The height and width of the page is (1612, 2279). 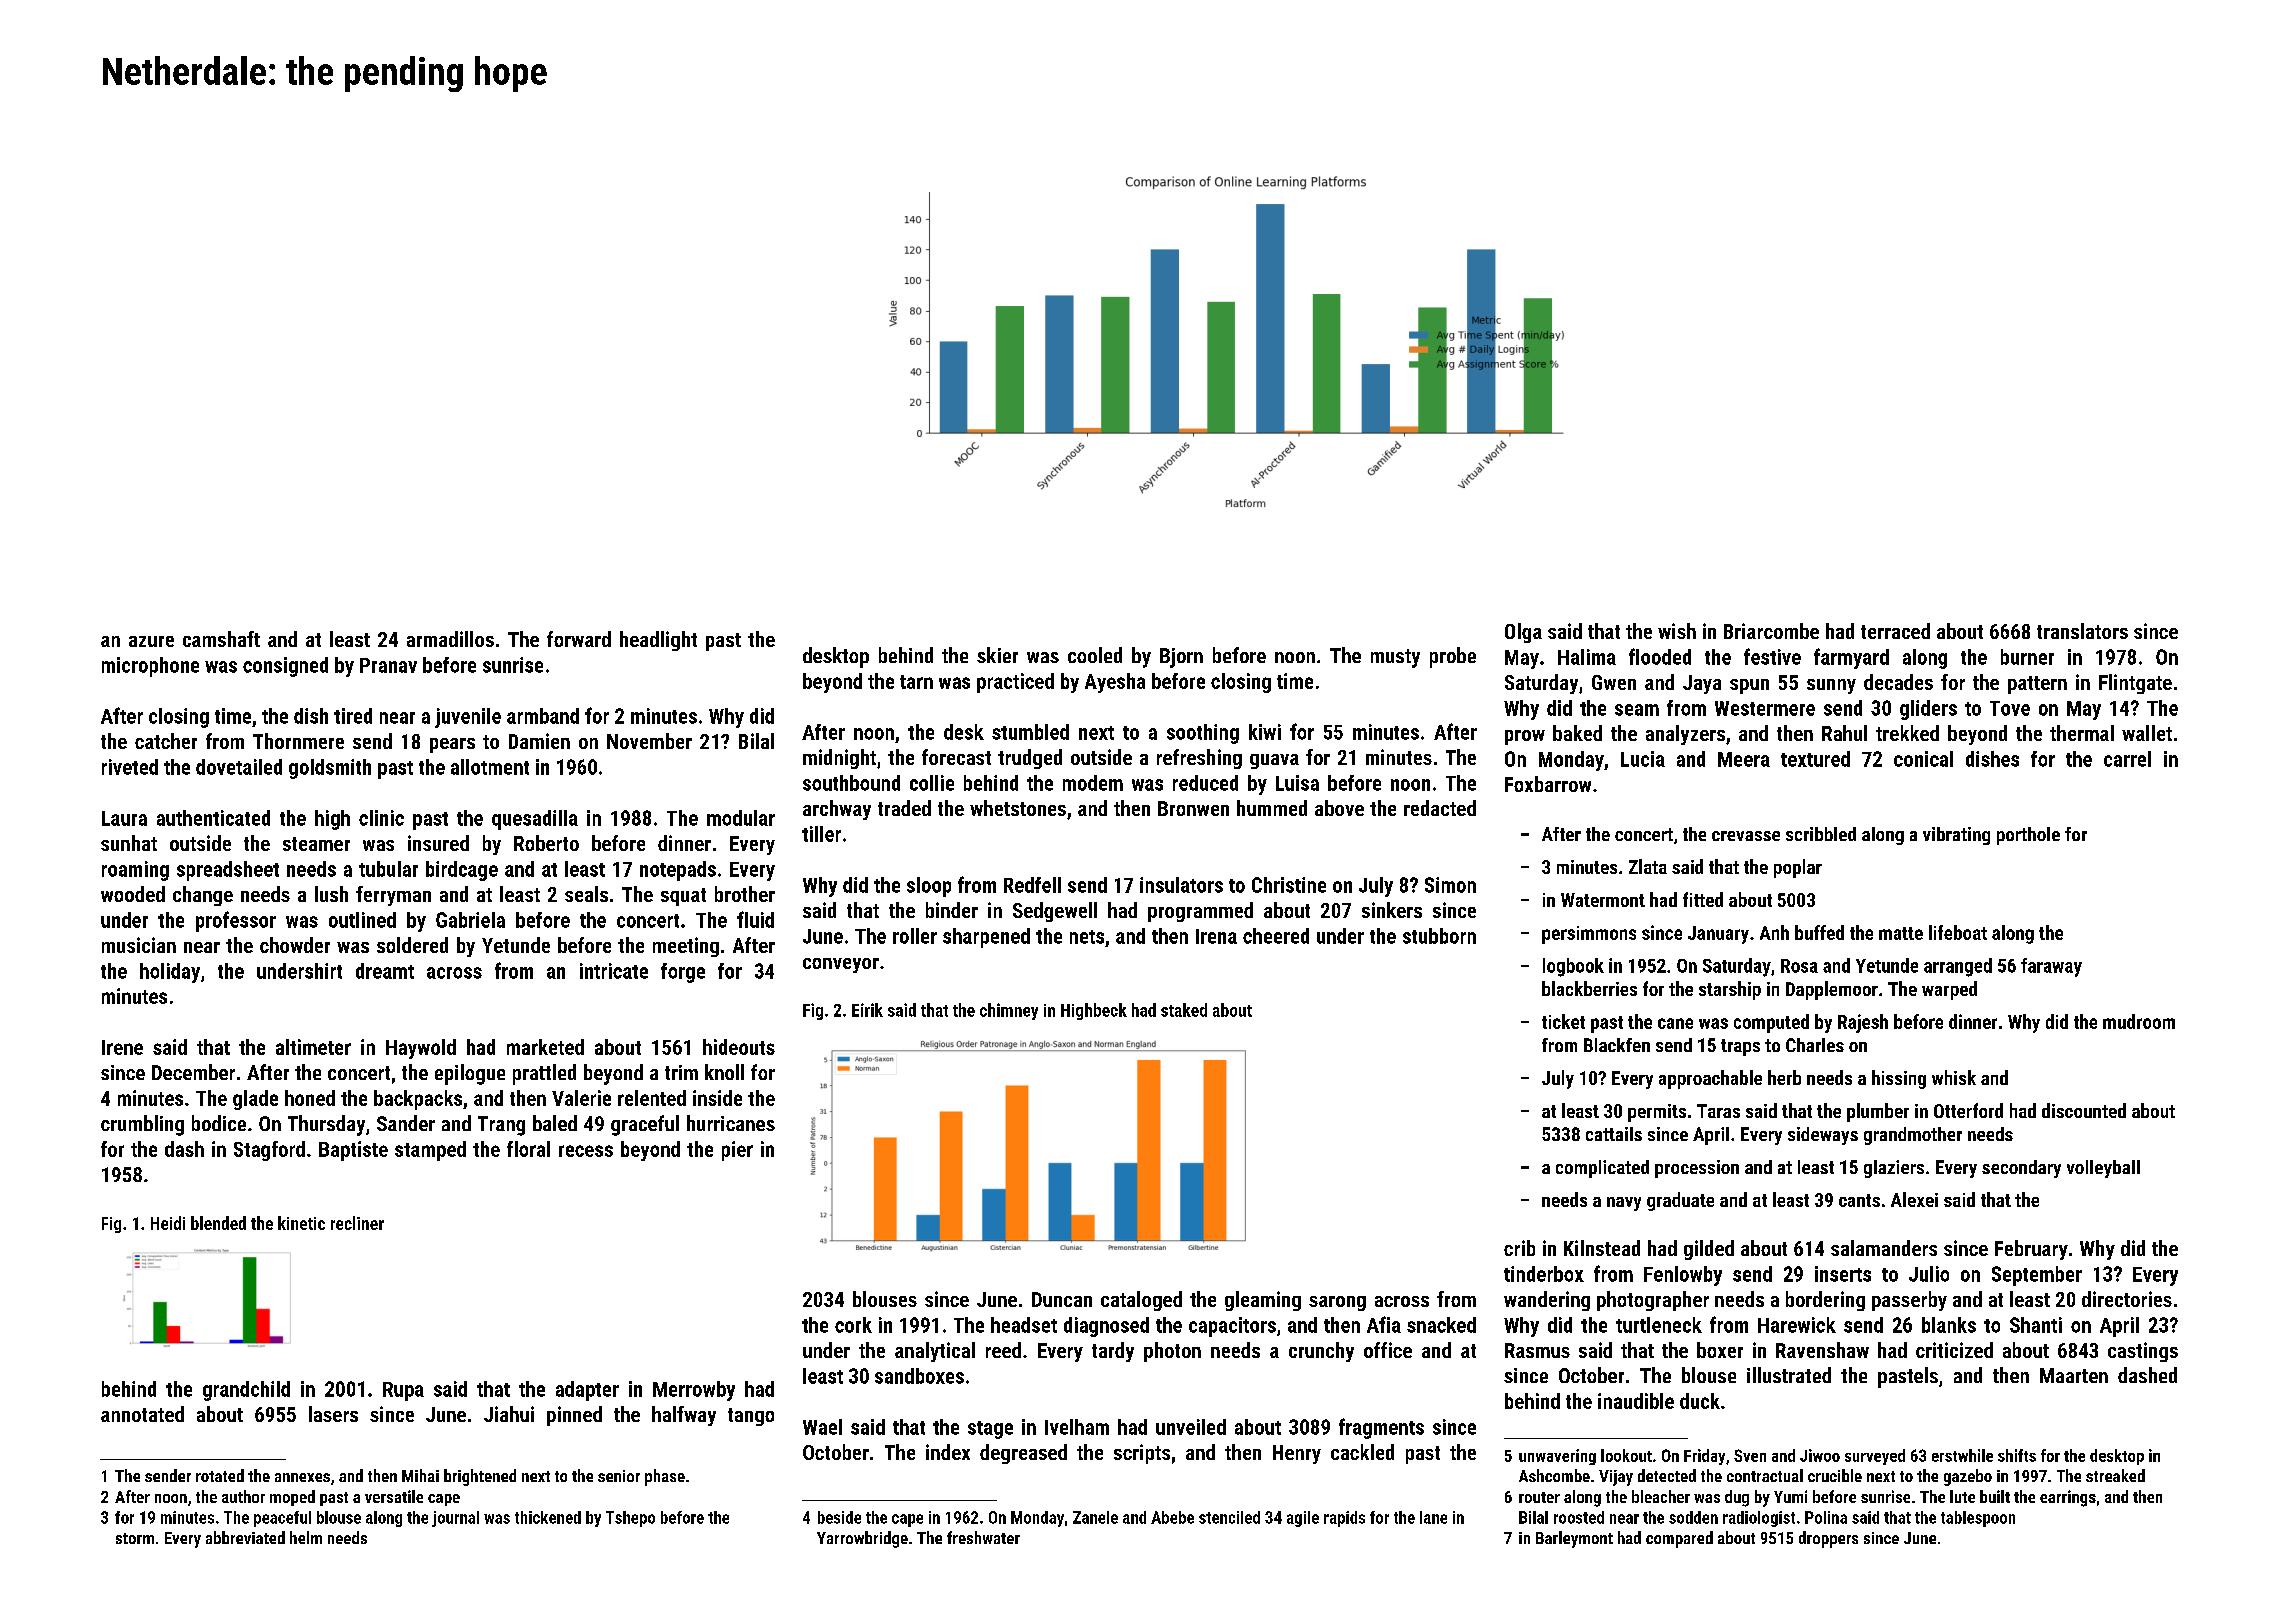 I want to click on gleaming, so click(x=1263, y=1301).
